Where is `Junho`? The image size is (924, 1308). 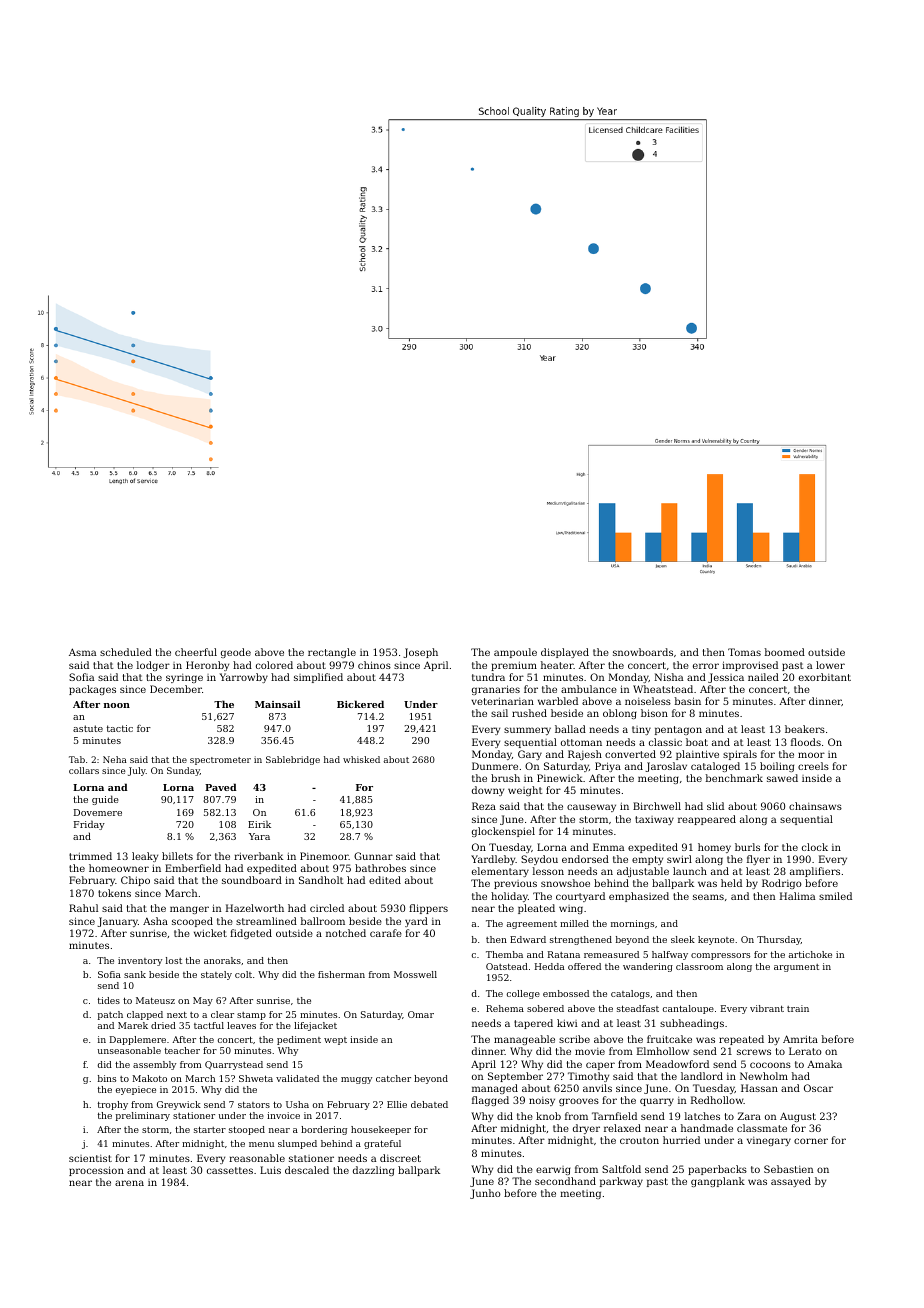
Junho is located at coordinates (485, 1194).
